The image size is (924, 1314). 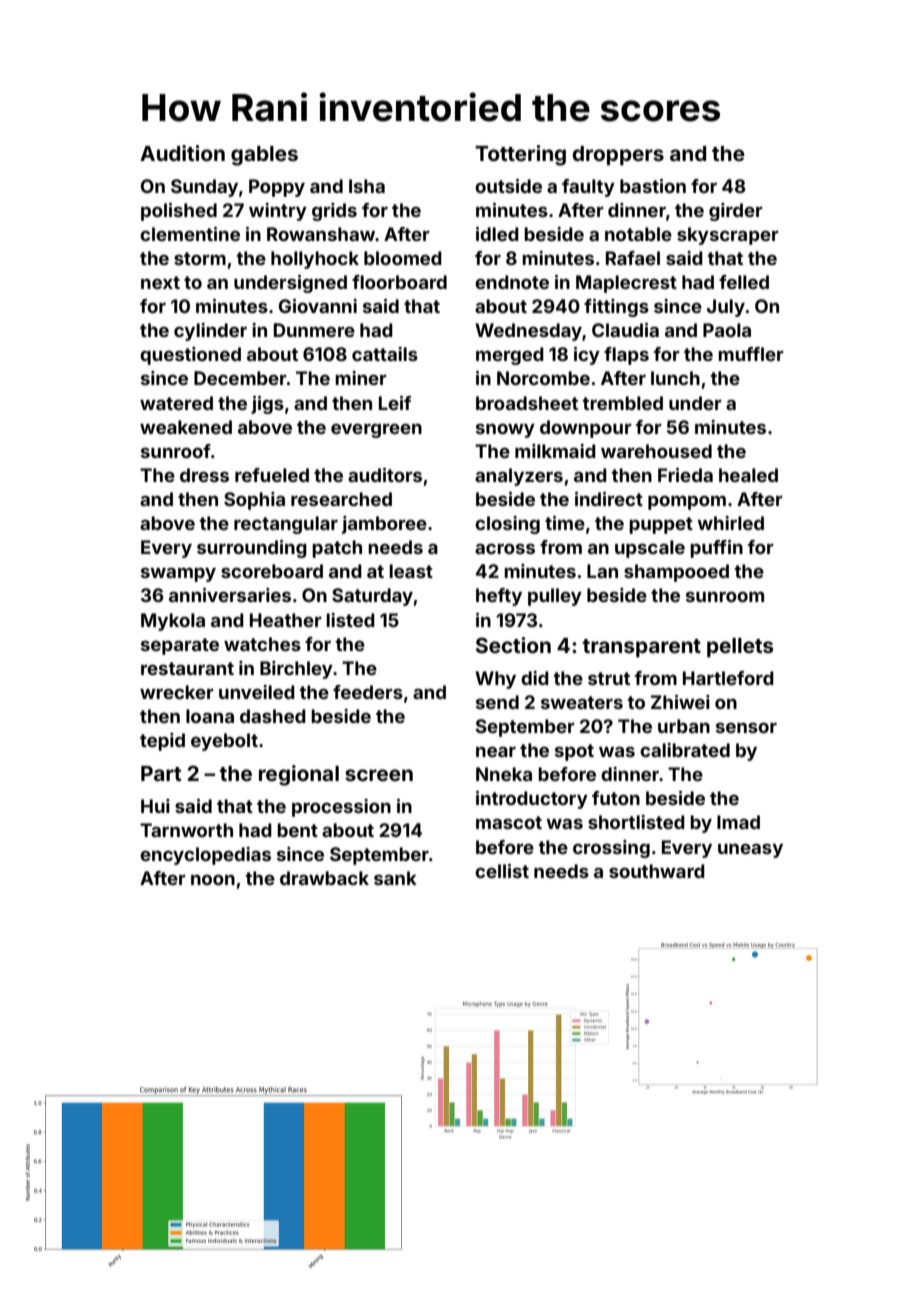 I want to click on Audition, so click(x=182, y=153).
